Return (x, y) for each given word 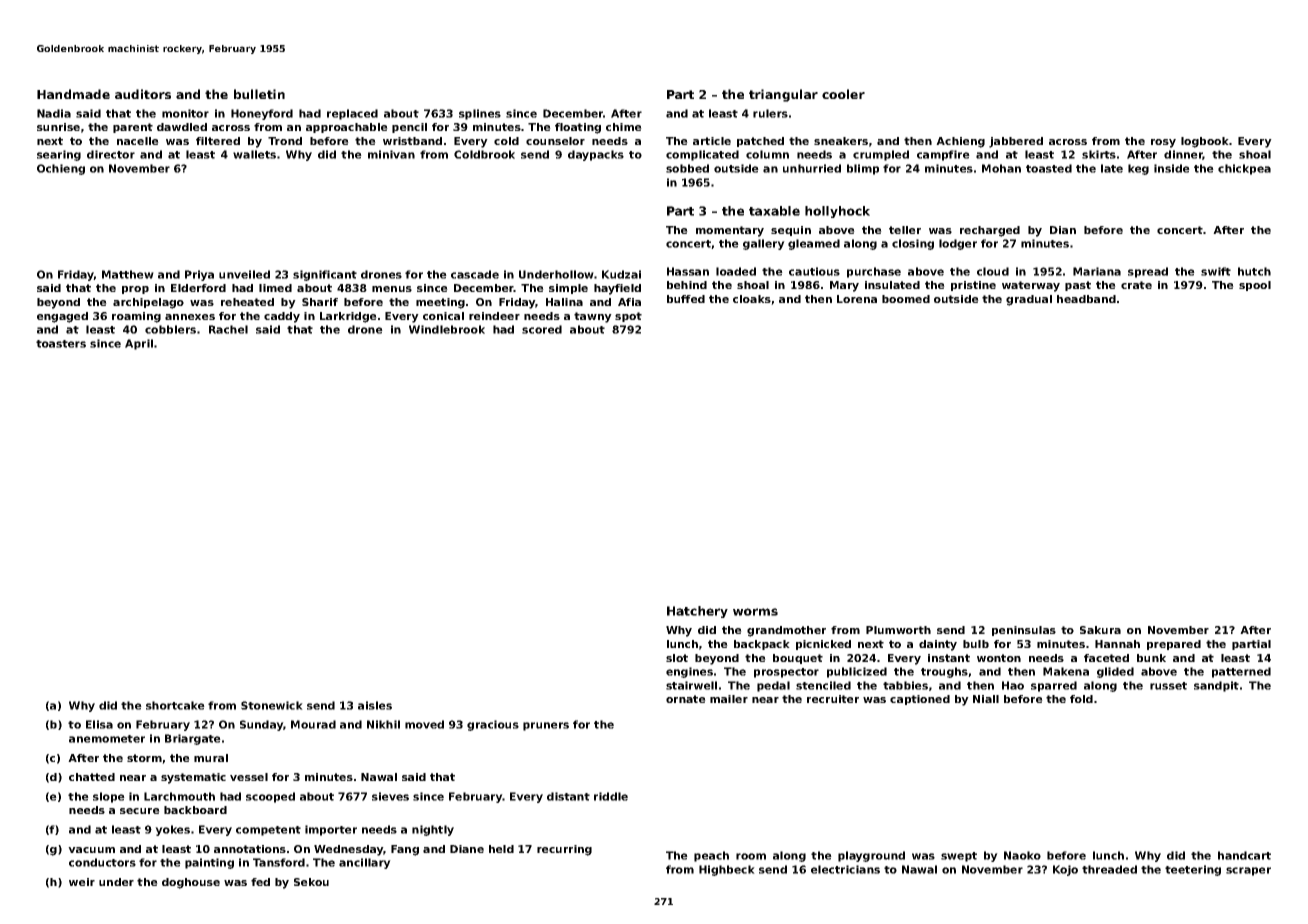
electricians (845, 869)
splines (480, 114)
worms (755, 612)
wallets (254, 154)
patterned (1241, 672)
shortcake (175, 705)
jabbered (1016, 142)
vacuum (91, 850)
